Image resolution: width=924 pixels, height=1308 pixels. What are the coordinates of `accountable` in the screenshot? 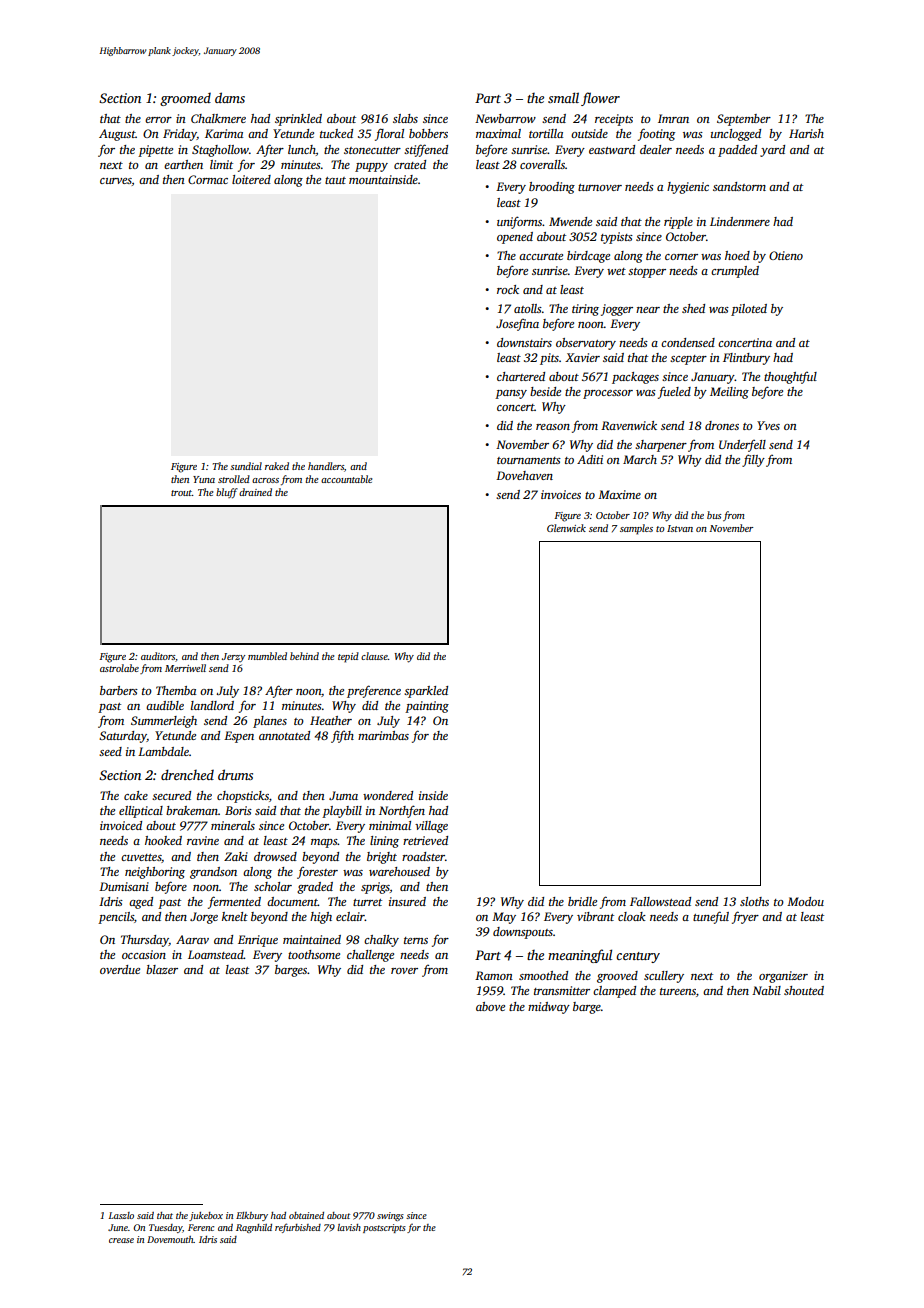 It's located at (346, 479).
